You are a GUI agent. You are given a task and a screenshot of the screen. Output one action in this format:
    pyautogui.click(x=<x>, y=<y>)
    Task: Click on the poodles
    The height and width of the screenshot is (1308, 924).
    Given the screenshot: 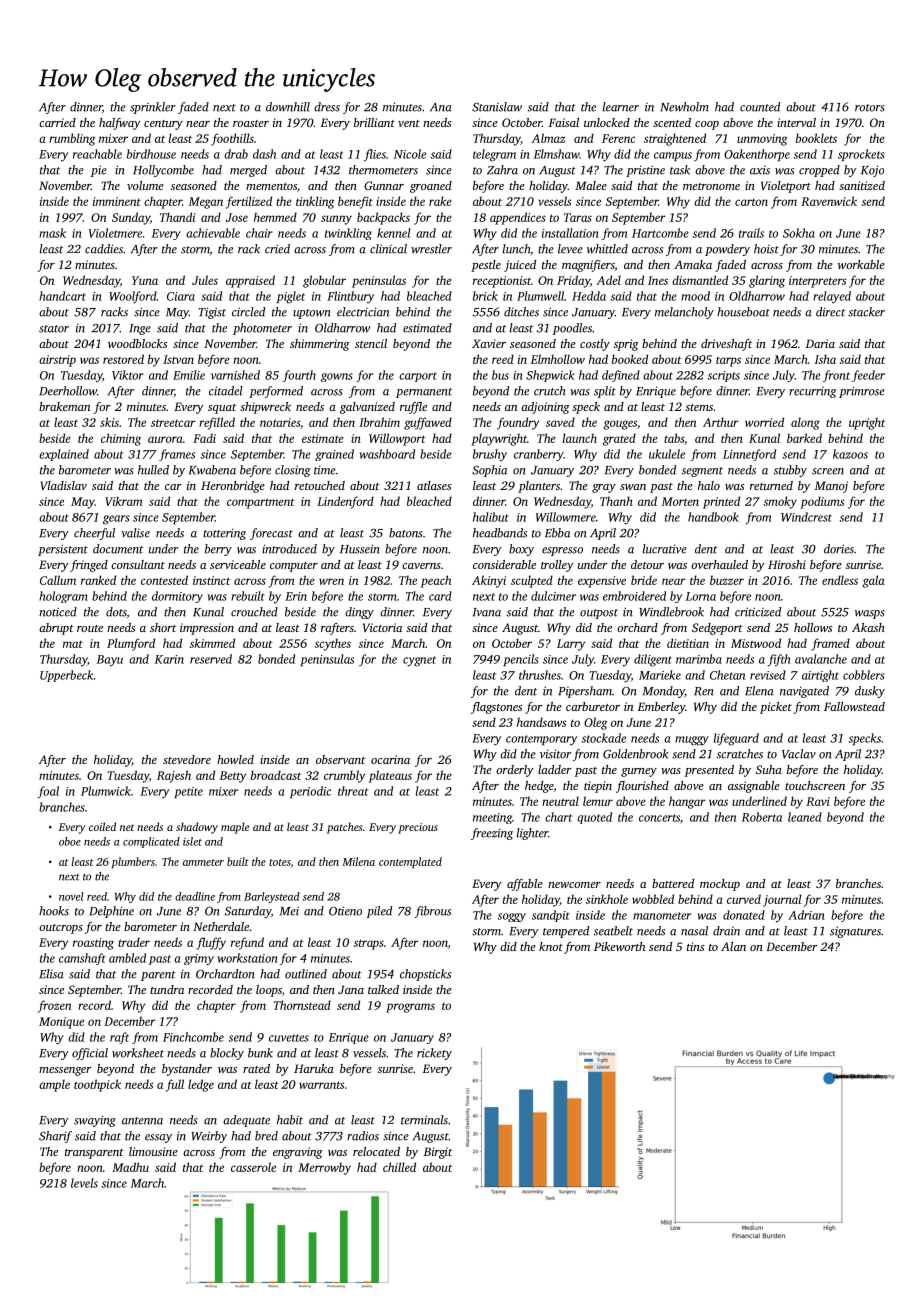 What is the action you would take?
    pyautogui.click(x=572, y=329)
